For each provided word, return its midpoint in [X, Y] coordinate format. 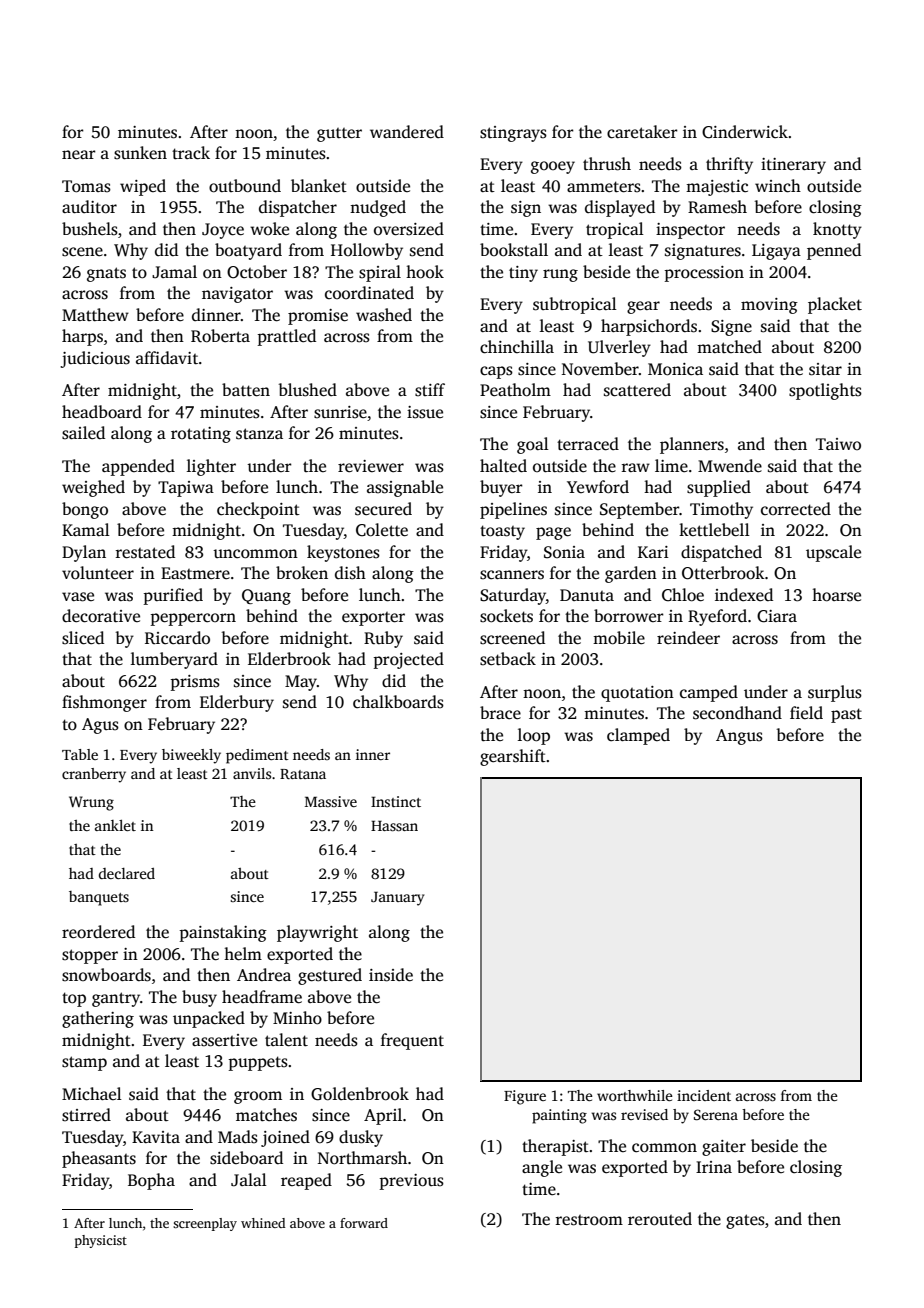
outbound [245, 186]
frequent [412, 1041]
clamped [638, 736]
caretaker [642, 132]
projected [408, 660]
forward [364, 1223]
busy [199, 998]
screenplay [205, 1224]
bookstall [514, 250]
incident [704, 1095]
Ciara [777, 616]
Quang [266, 597]
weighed [93, 488]
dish [350, 573]
